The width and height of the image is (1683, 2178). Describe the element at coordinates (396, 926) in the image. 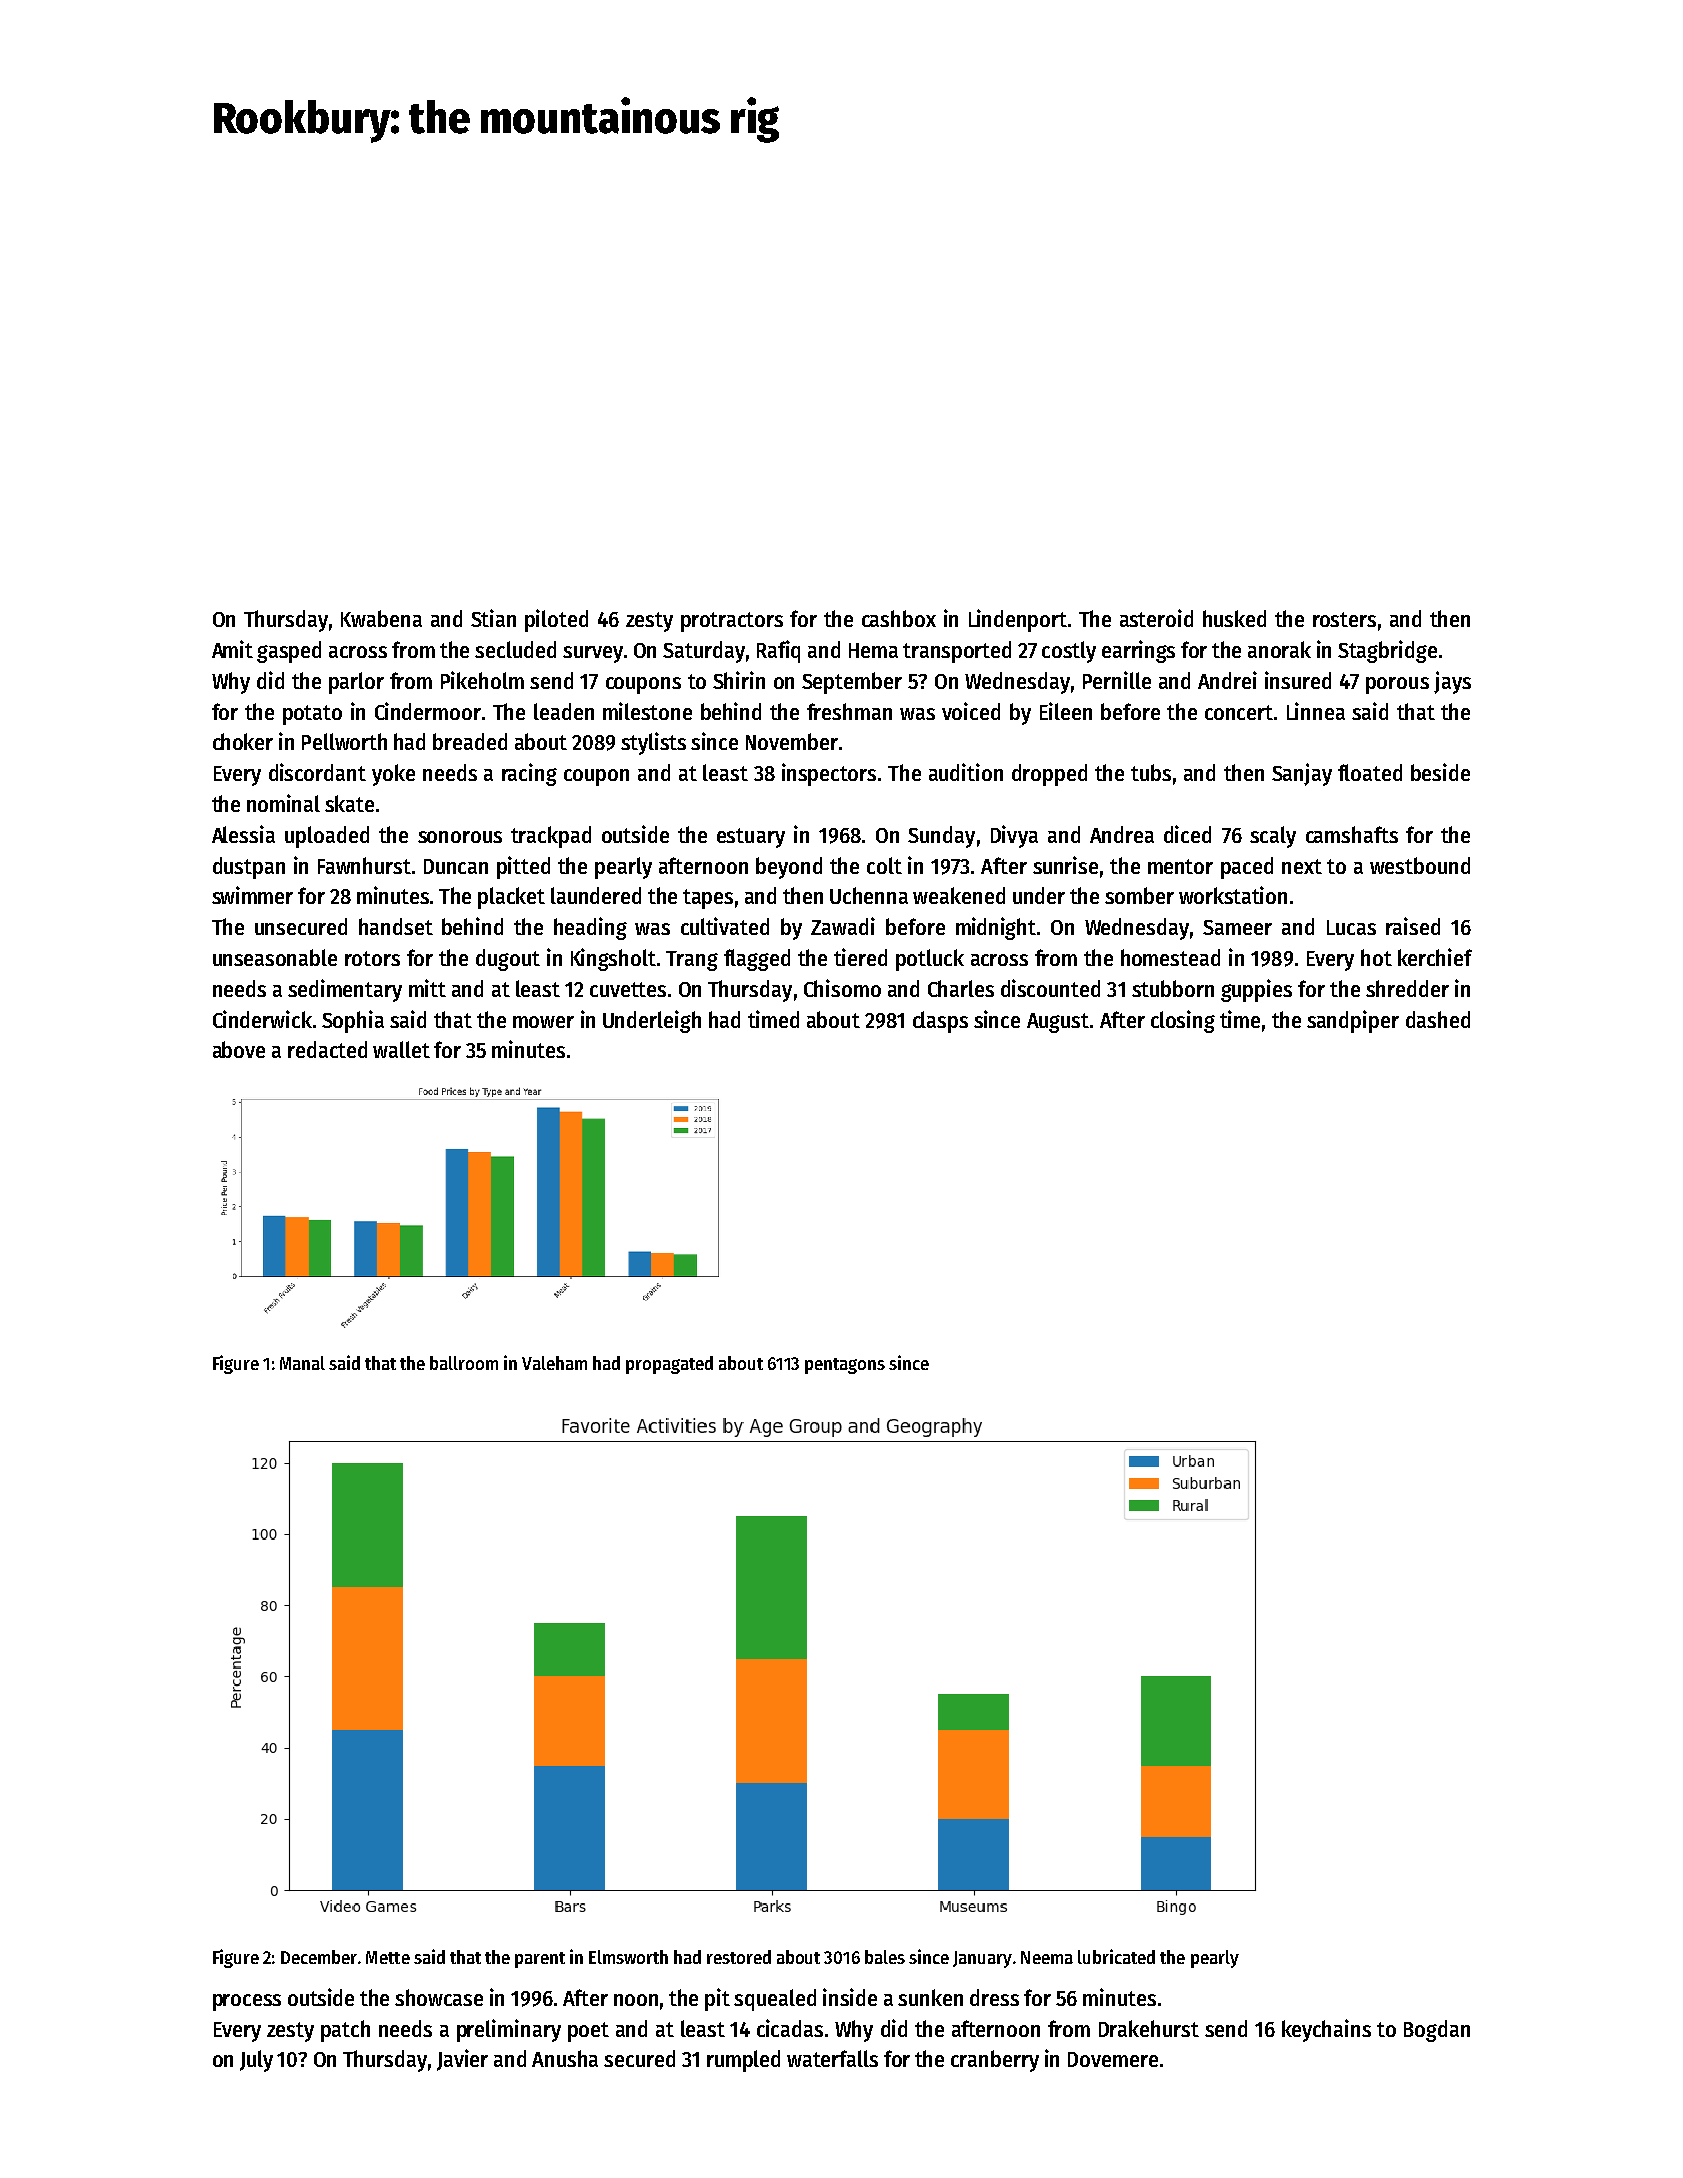

I see `handset` at that location.
